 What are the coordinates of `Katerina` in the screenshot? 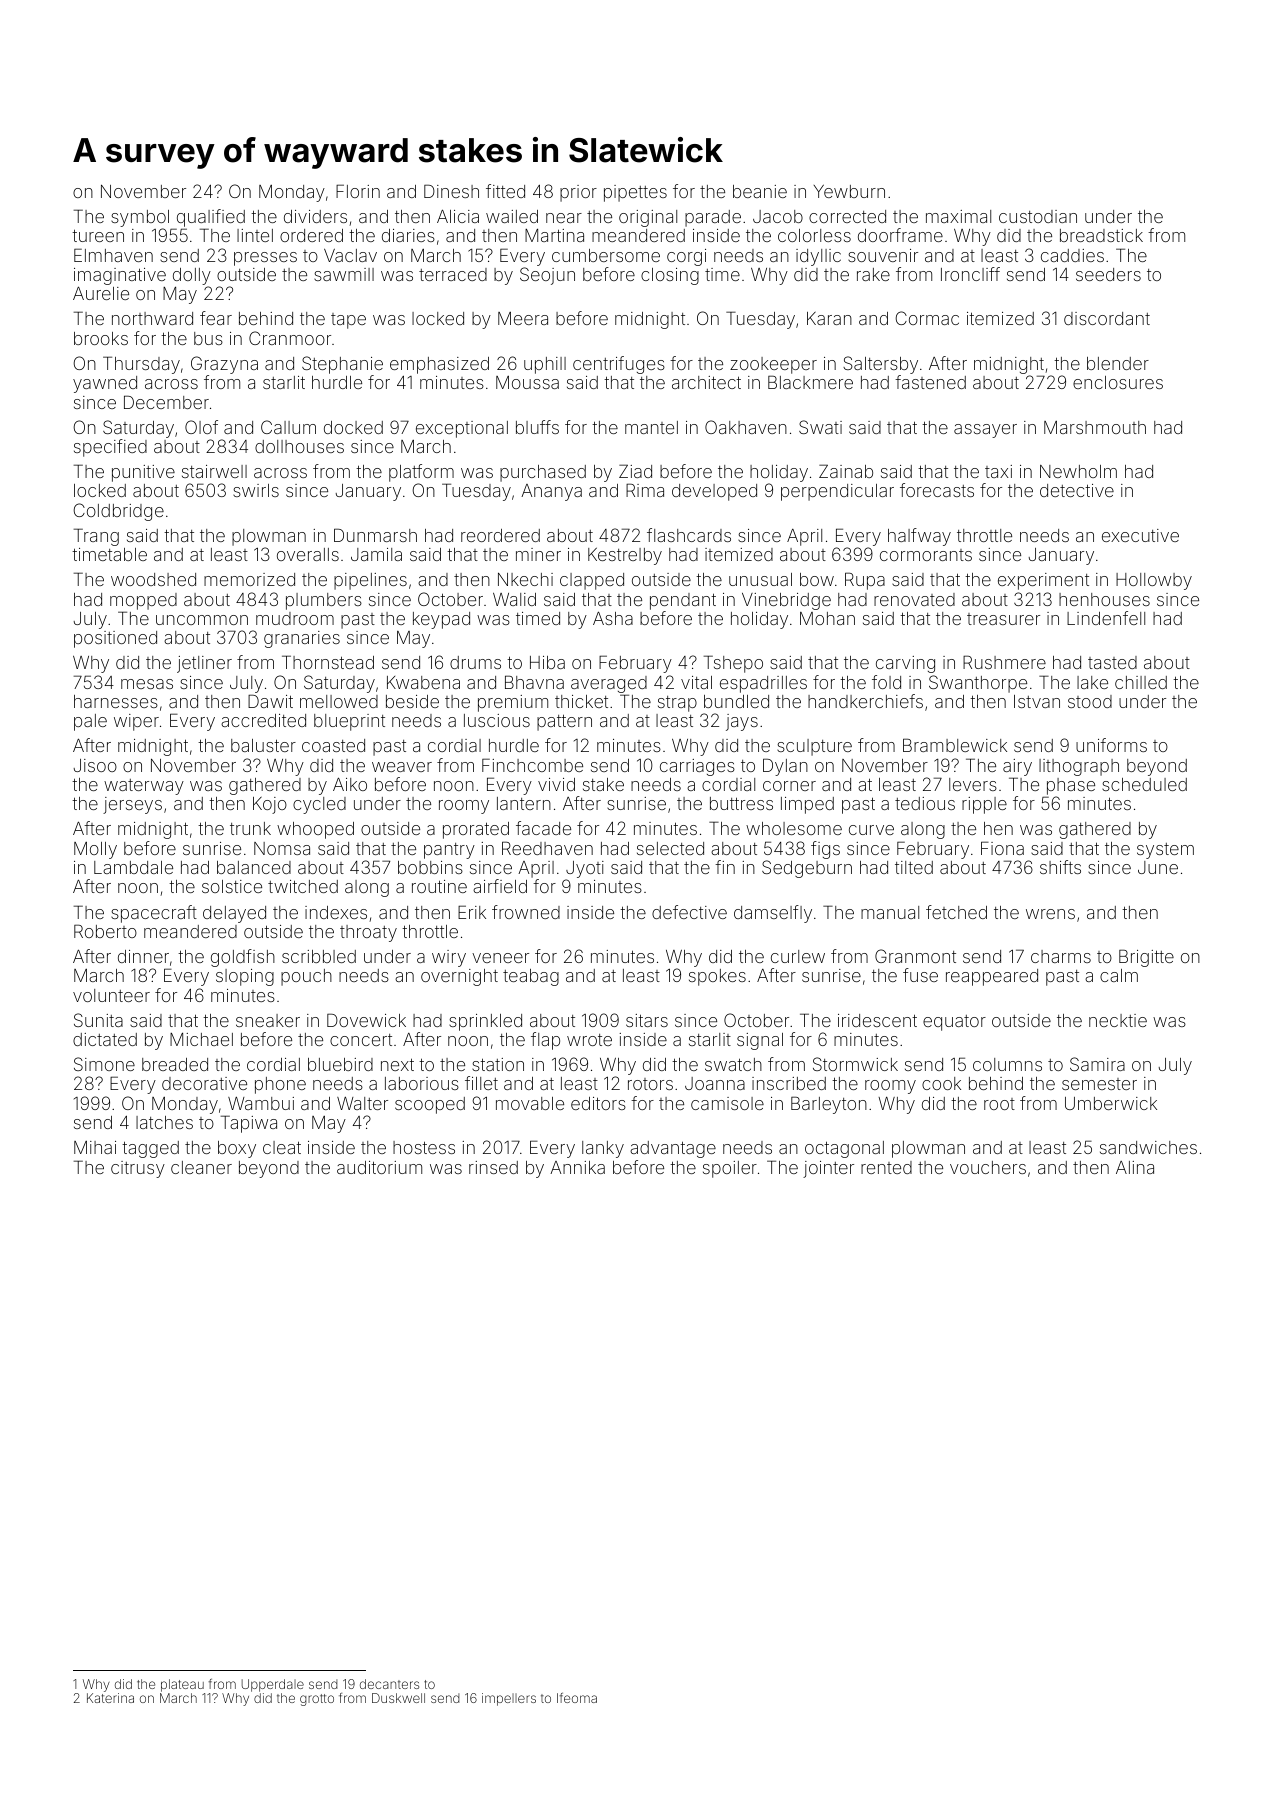 It's located at (110, 1698).
